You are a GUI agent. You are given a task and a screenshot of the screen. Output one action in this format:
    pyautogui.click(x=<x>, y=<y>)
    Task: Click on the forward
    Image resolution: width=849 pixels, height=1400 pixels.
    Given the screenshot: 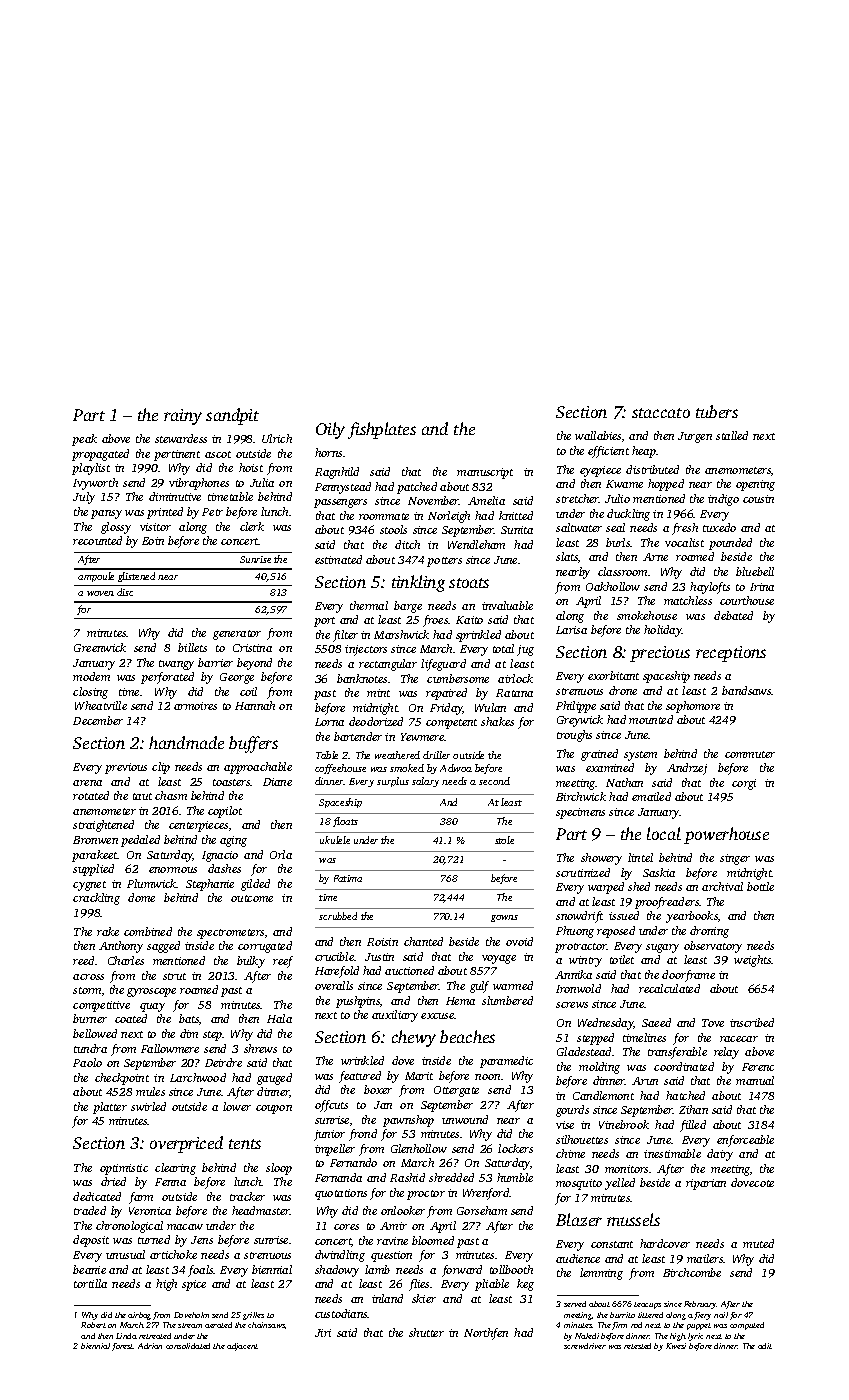 What is the action you would take?
    pyautogui.click(x=462, y=1271)
